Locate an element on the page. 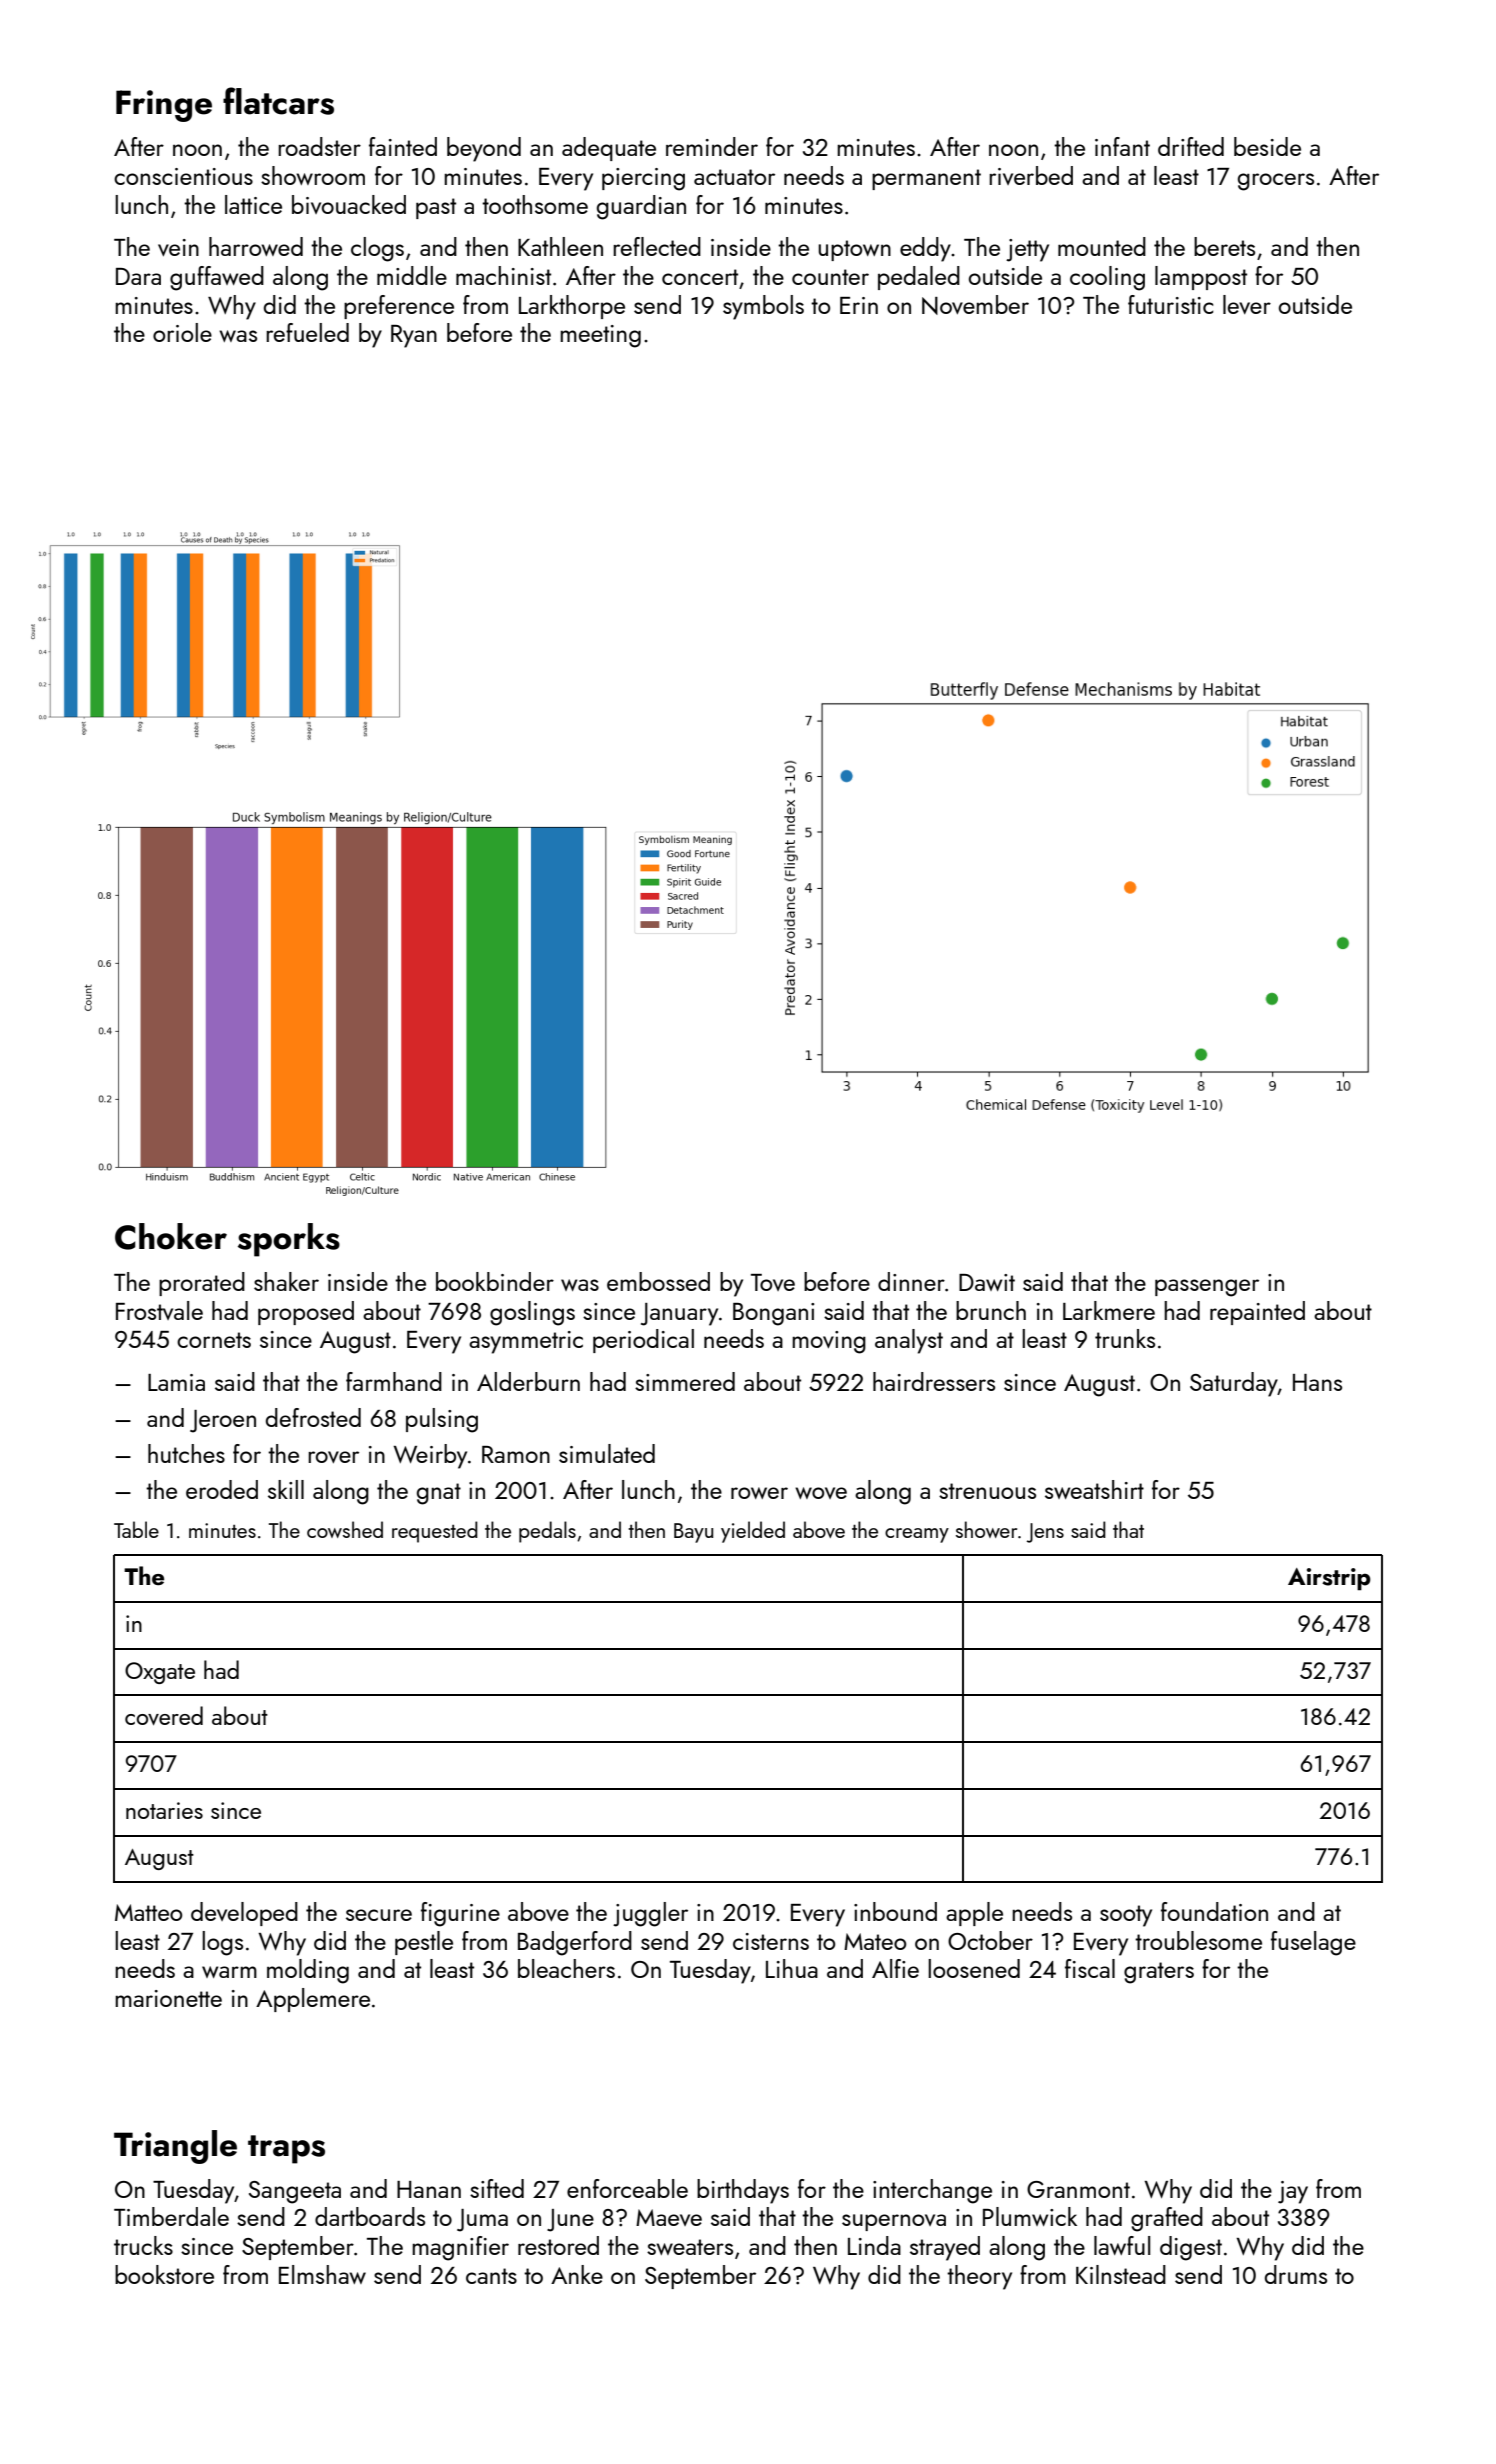 Image resolution: width=1496 pixels, height=2464 pixels. dinner is located at coordinates (911, 1281).
